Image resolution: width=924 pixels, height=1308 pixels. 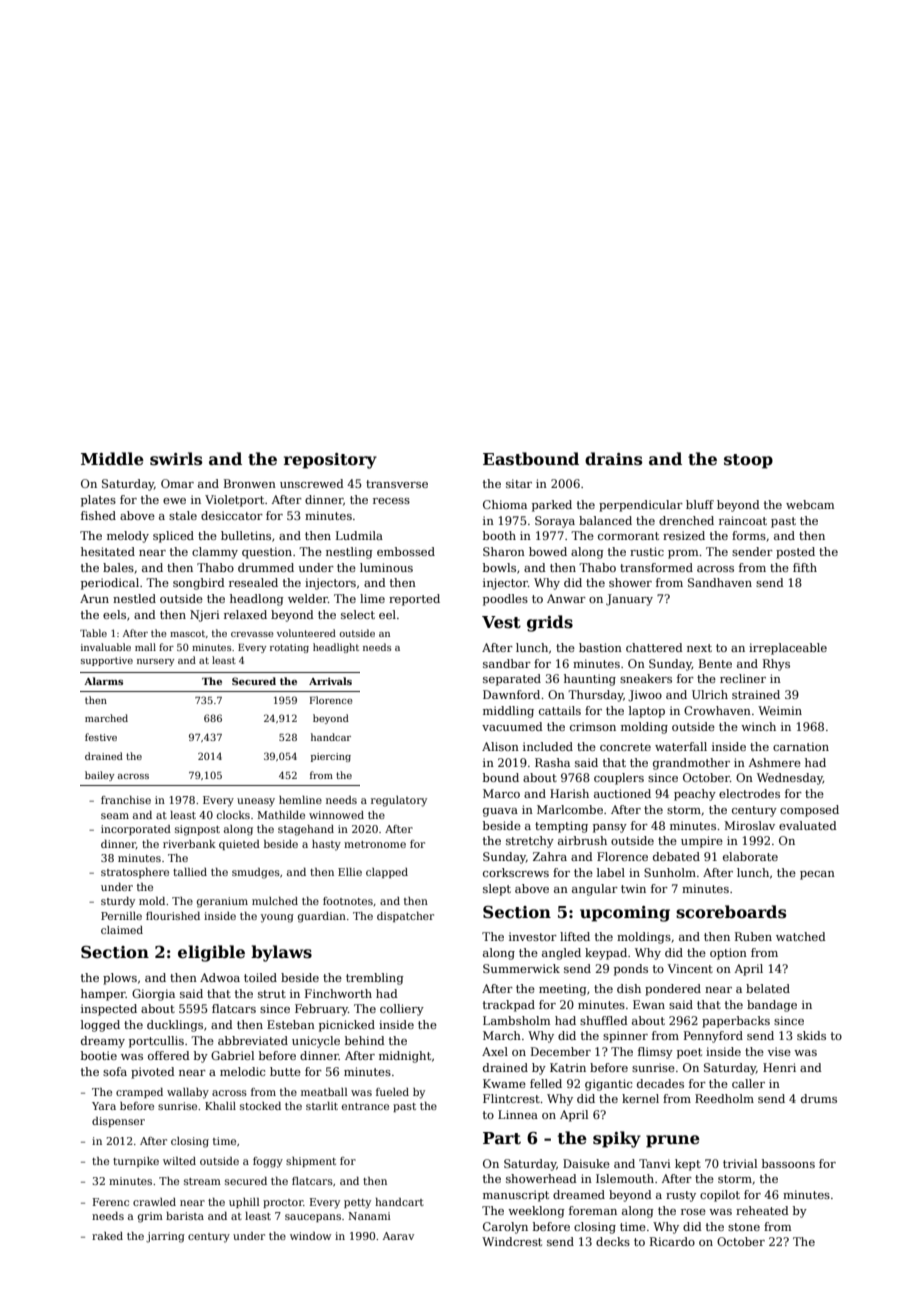 What do you see at coordinates (176, 459) in the screenshot?
I see `swirls` at bounding box center [176, 459].
